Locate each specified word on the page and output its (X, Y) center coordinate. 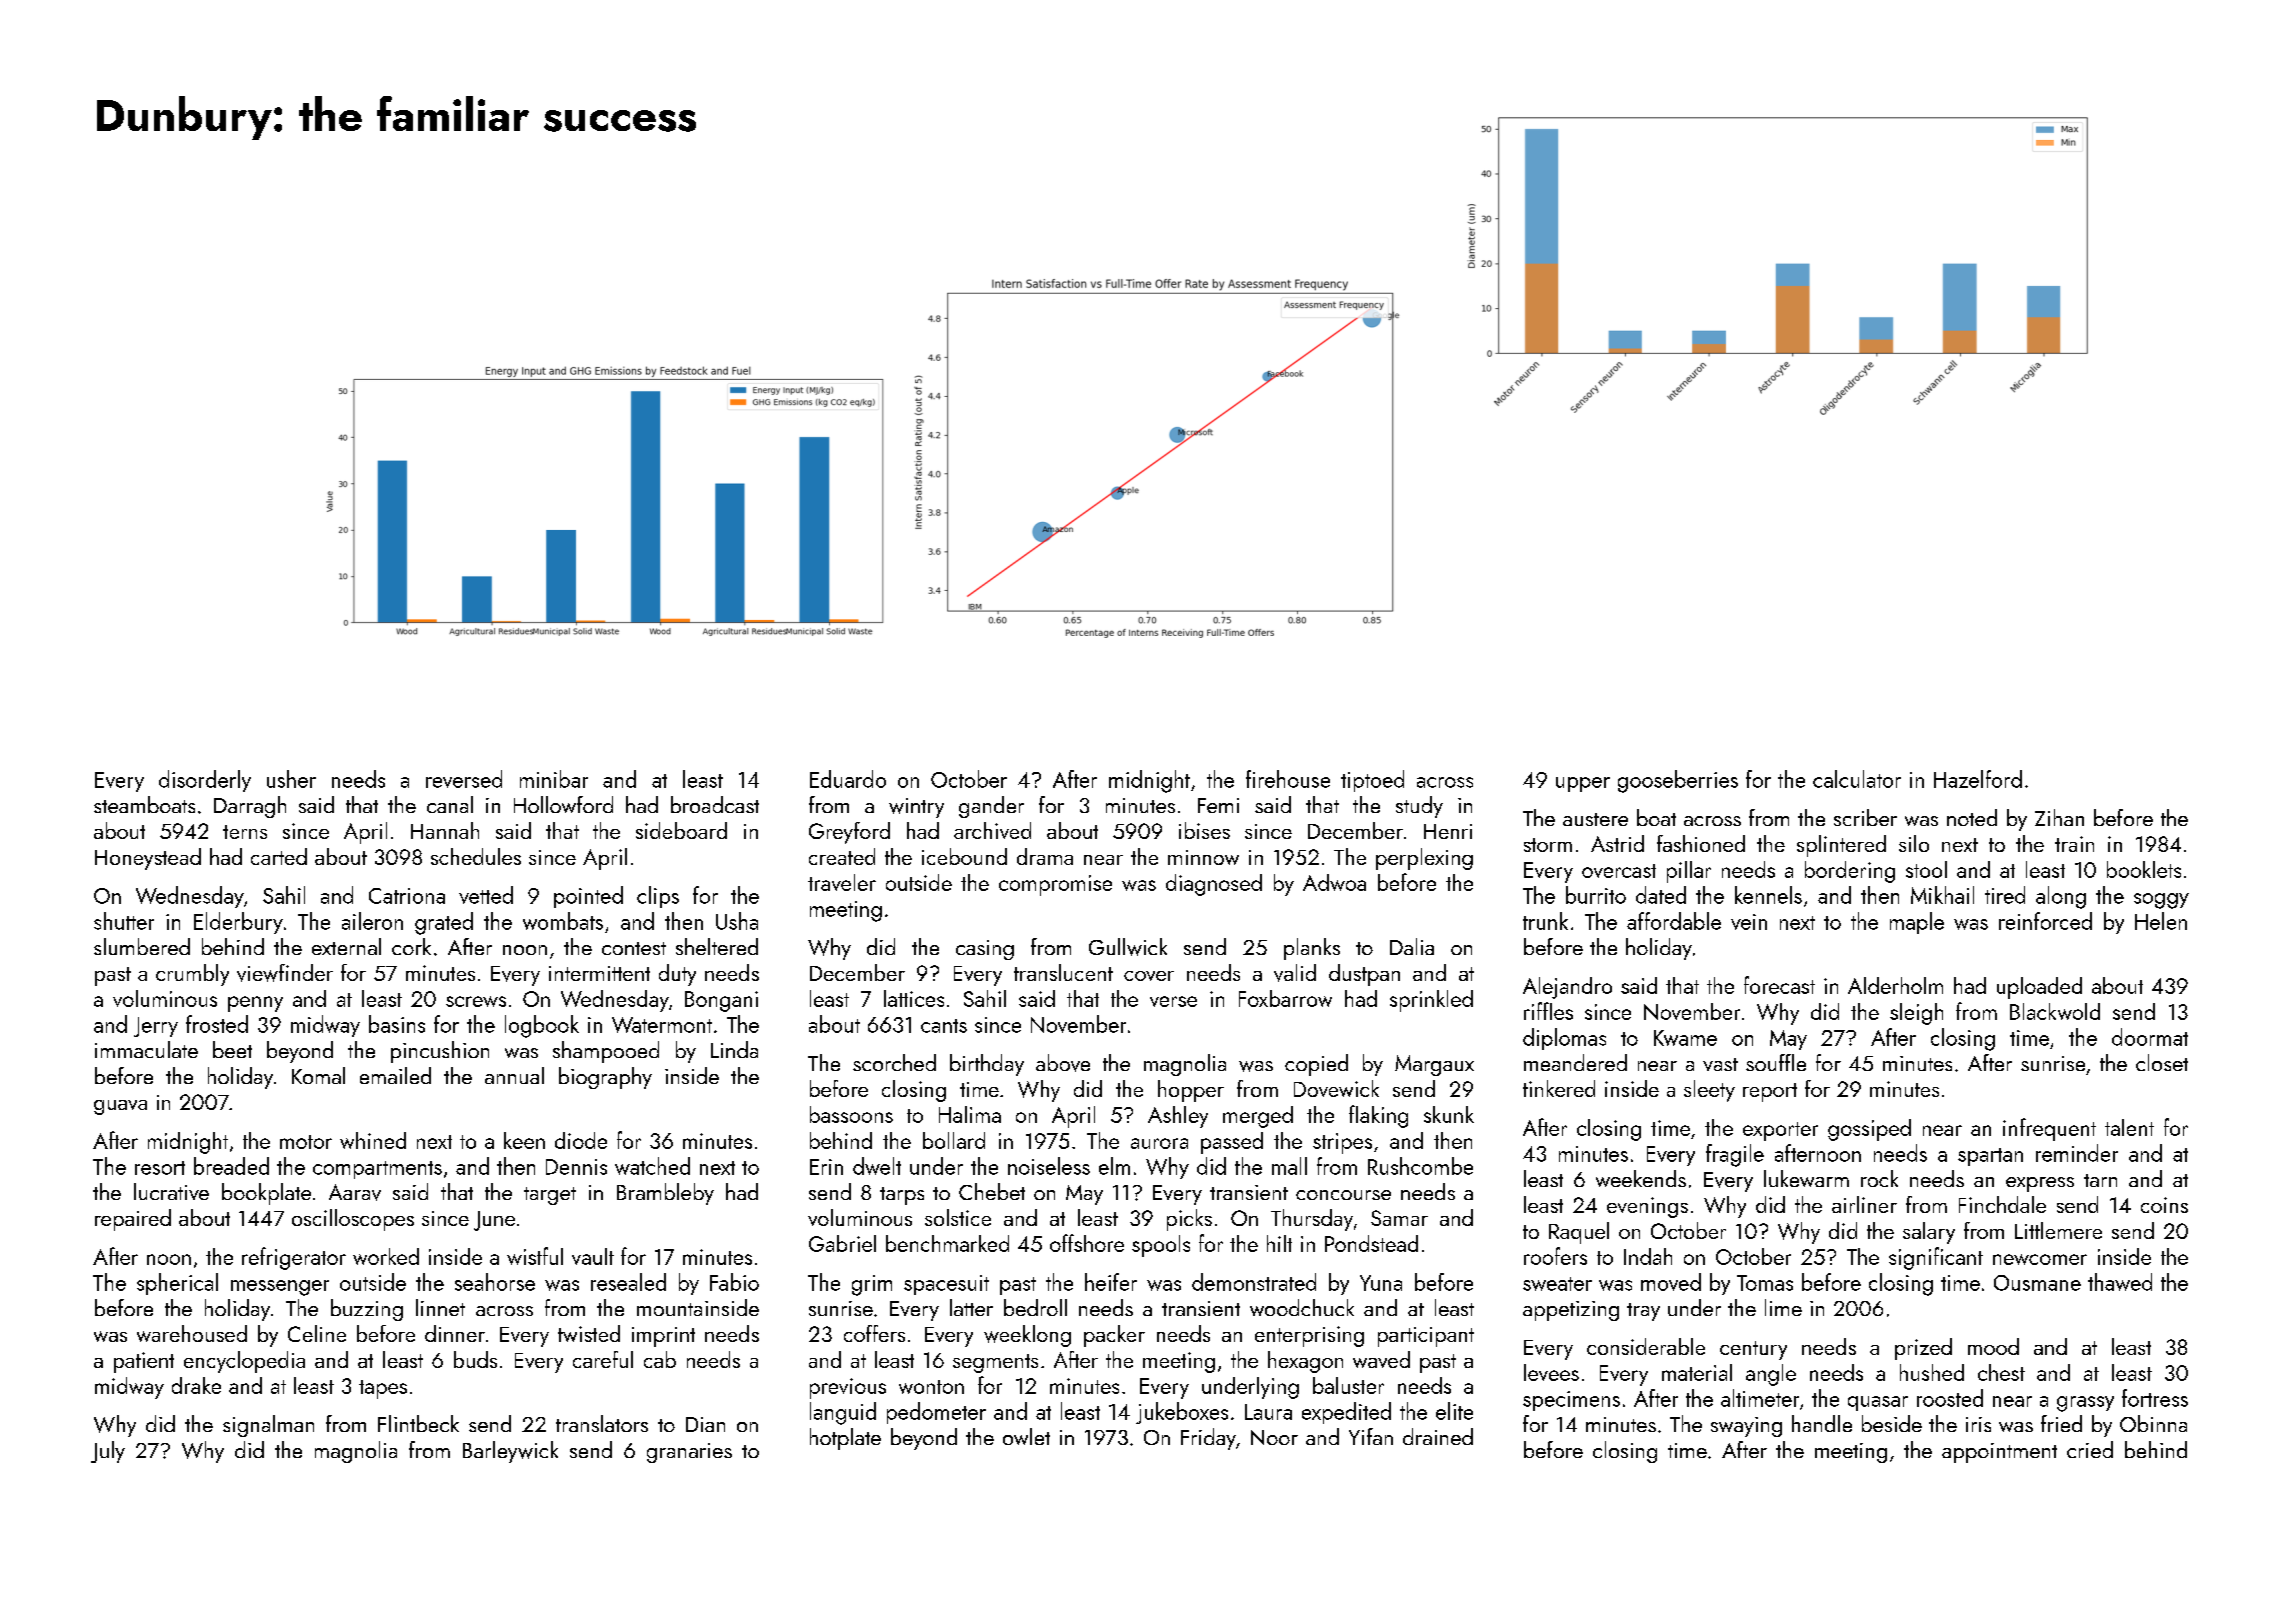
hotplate (845, 1439)
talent (2129, 1127)
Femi (1218, 805)
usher (291, 779)
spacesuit (946, 1285)
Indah (1648, 1256)
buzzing (367, 1310)
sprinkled (1431, 1001)
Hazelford (1978, 779)
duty (677, 975)
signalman (268, 1426)
